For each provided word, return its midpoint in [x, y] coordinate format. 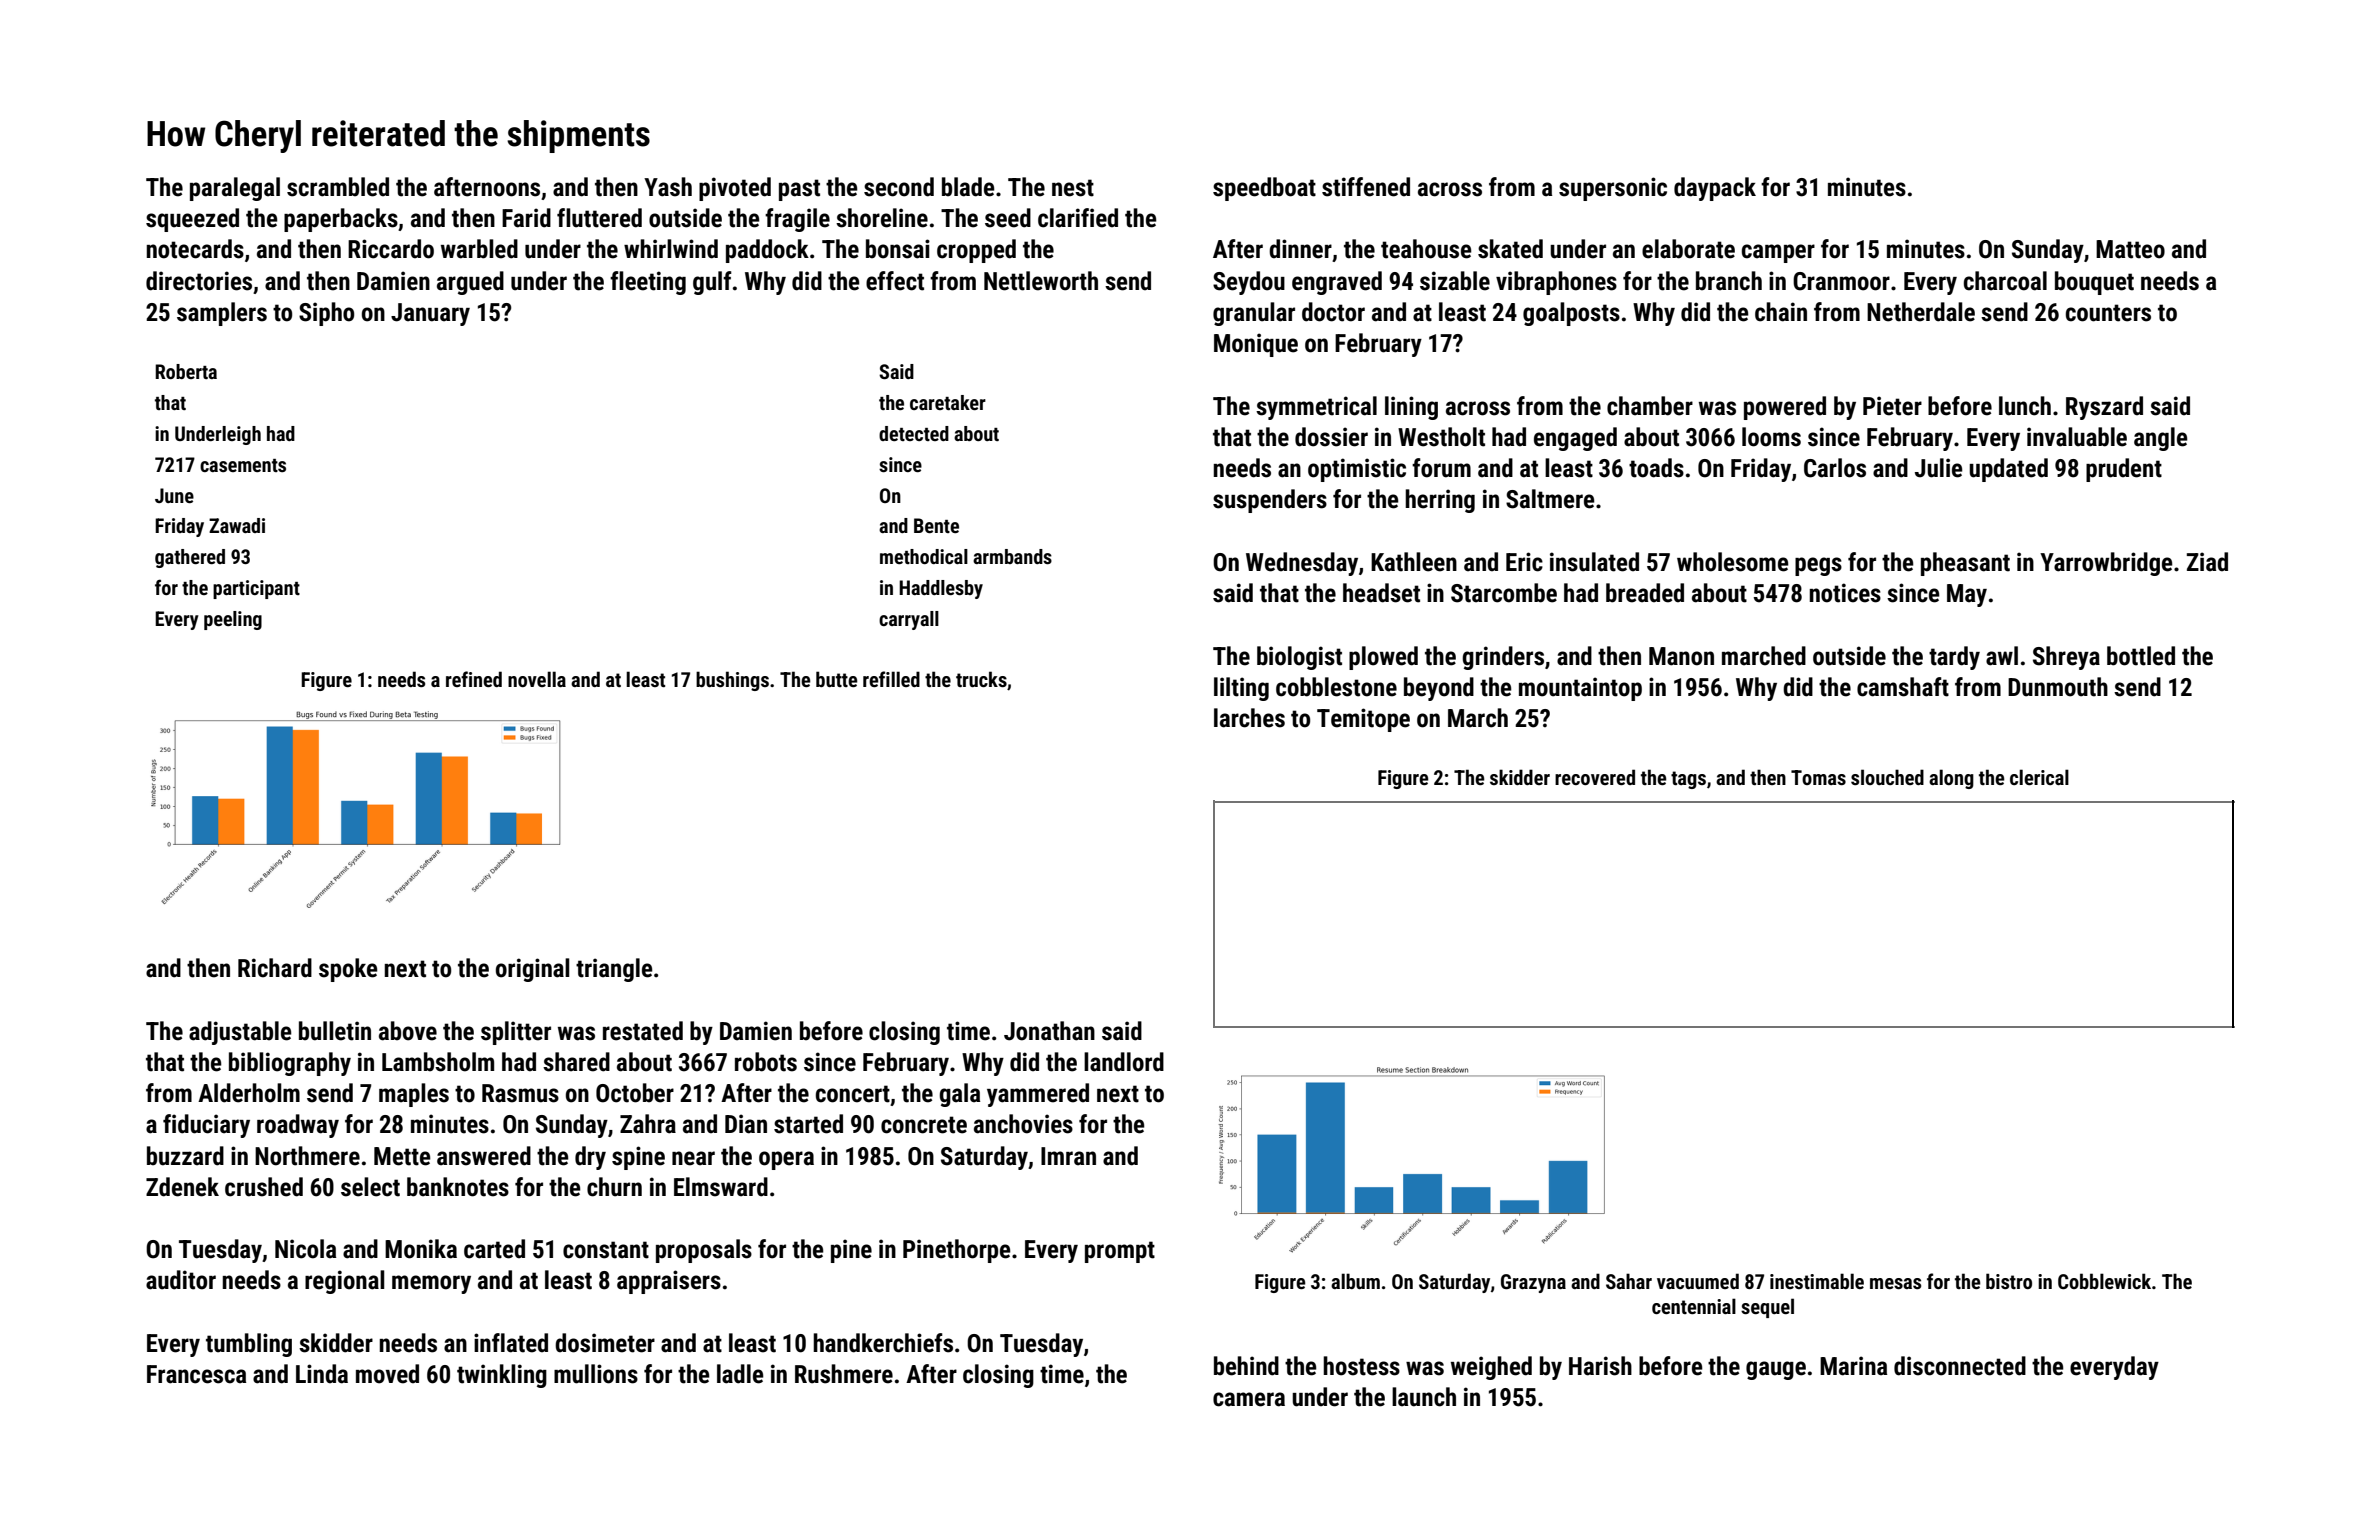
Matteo [2130, 249]
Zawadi [237, 525]
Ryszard [2104, 408]
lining [1411, 408]
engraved [1337, 283]
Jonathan [1049, 1031]
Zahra [648, 1124]
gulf [712, 283]
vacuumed [1698, 1281]
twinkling [502, 1376]
